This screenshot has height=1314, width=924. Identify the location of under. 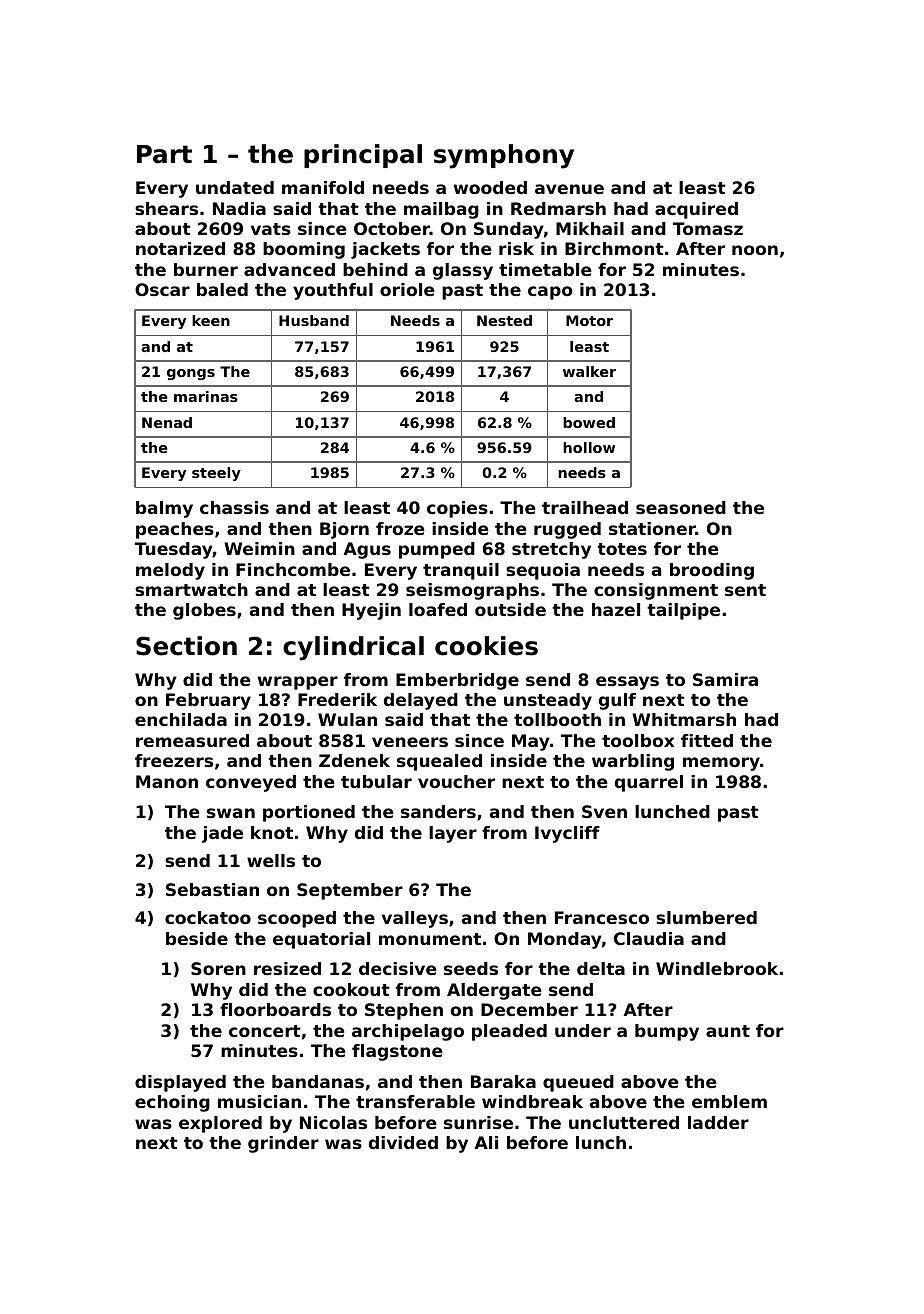
(583, 1030).
